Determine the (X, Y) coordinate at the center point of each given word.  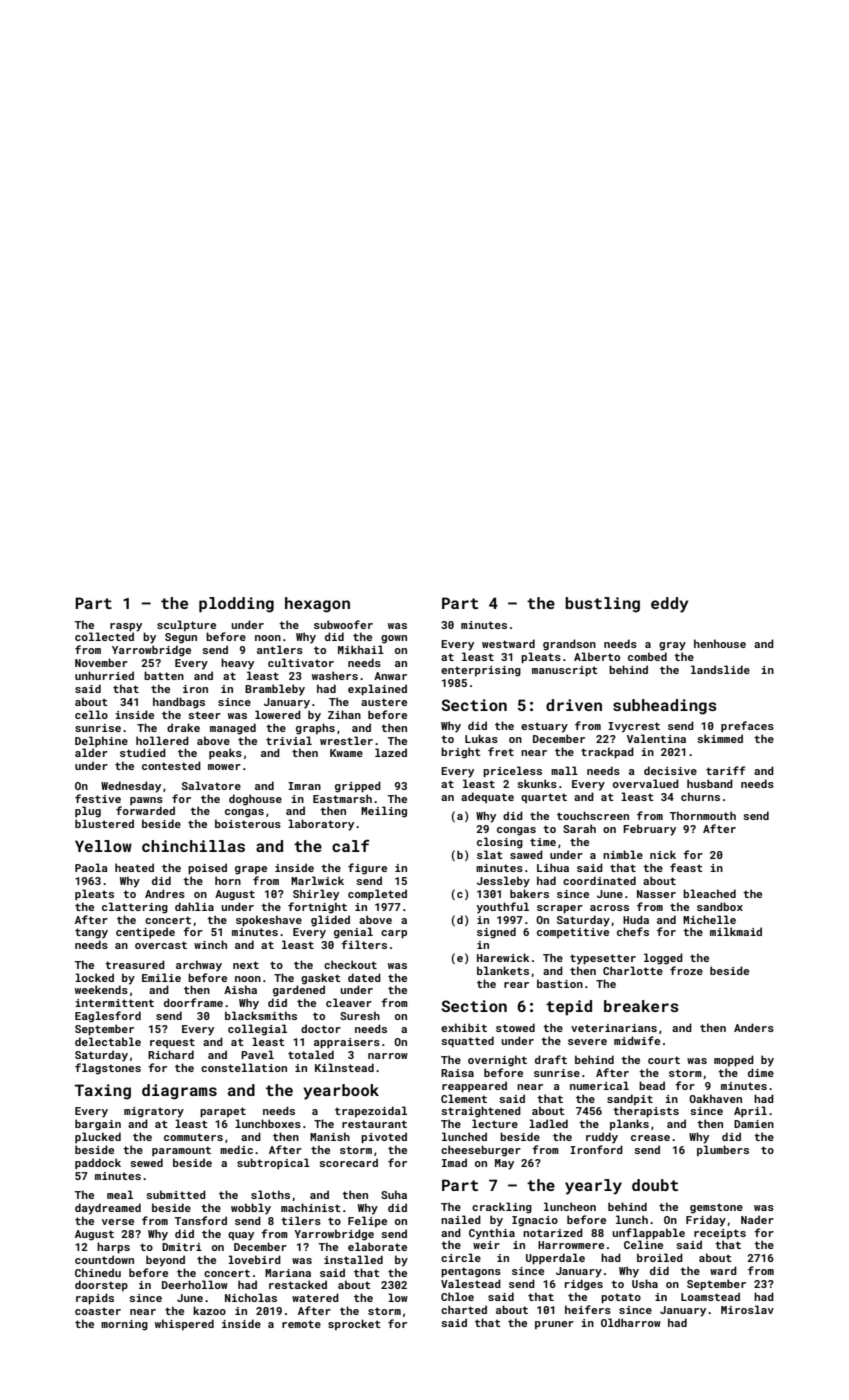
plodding (236, 605)
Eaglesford (108, 1017)
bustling (602, 605)
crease (650, 1138)
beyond (165, 1261)
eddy (669, 605)
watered (315, 1297)
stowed (515, 1027)
